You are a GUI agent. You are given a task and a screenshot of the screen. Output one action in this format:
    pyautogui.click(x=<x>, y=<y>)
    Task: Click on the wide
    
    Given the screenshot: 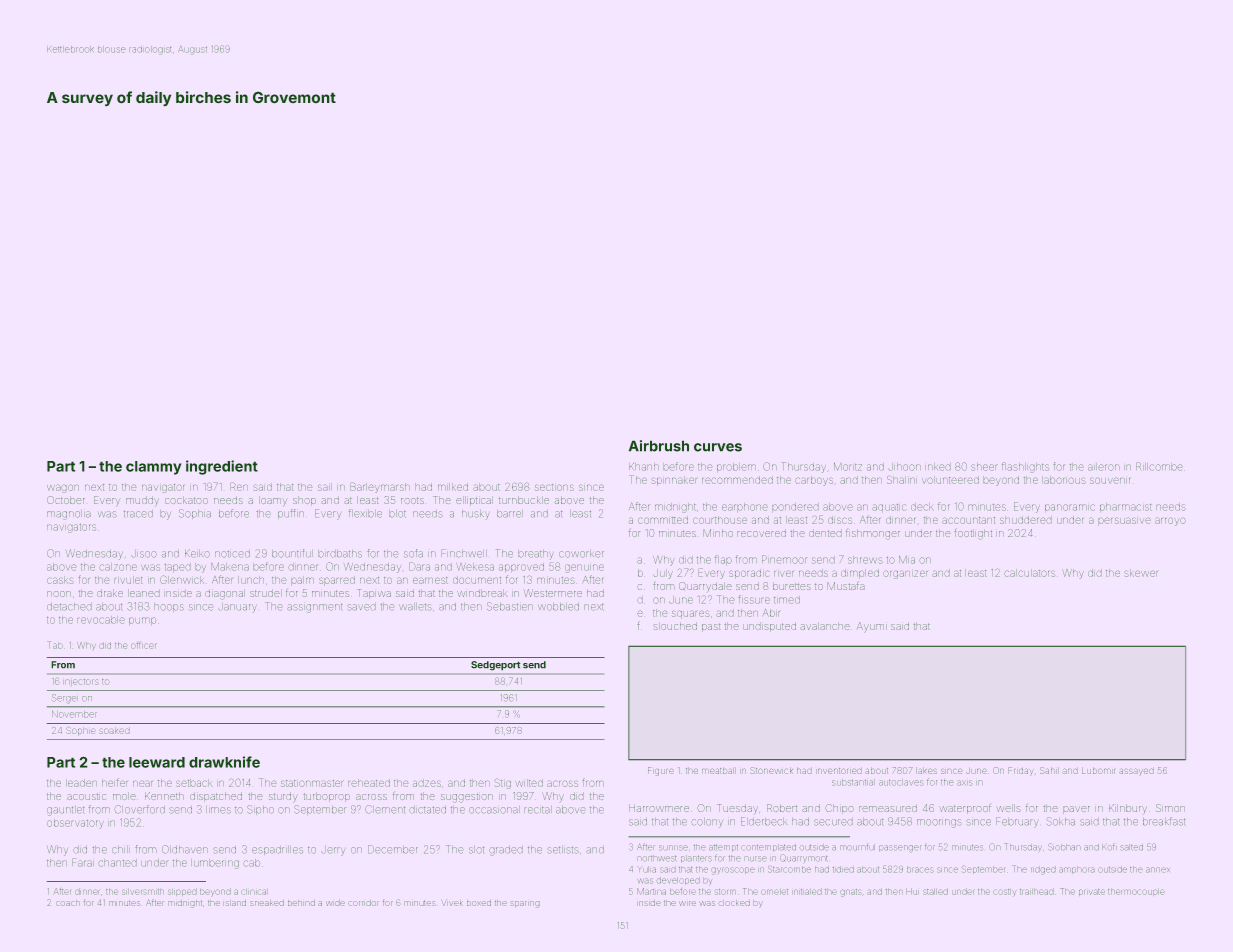 What is the action you would take?
    pyautogui.click(x=335, y=903)
